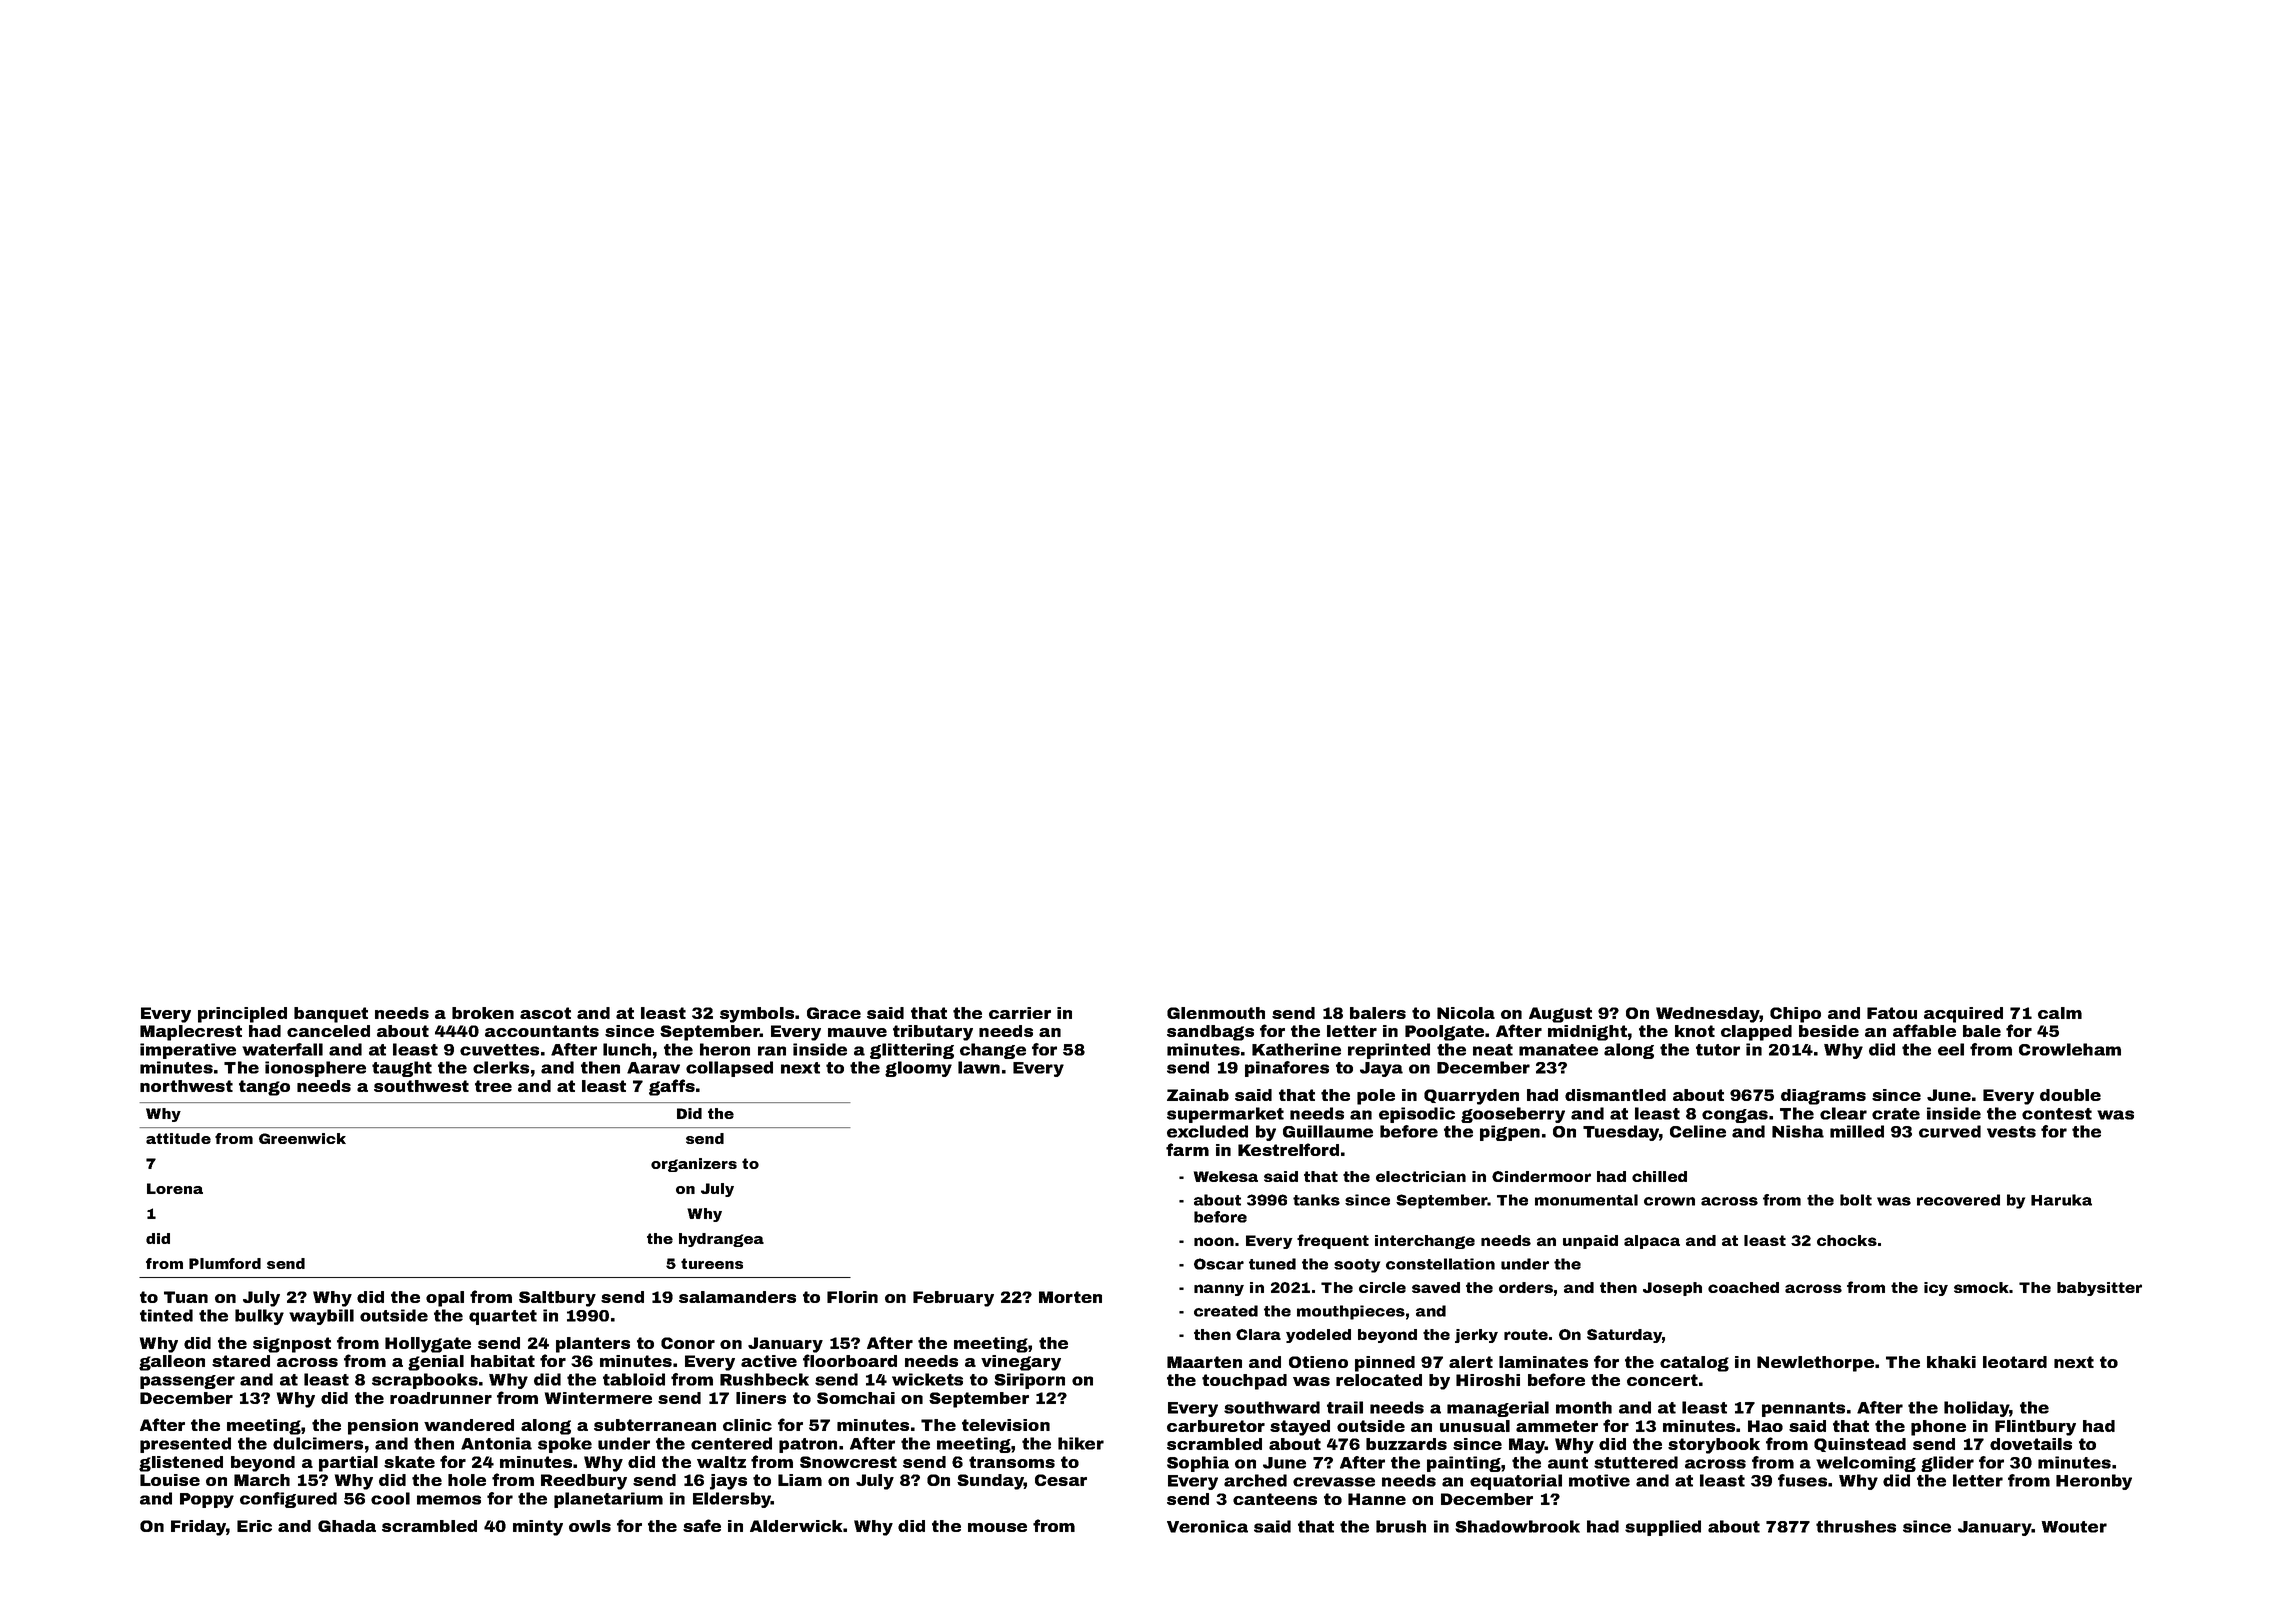  Describe the element at coordinates (1214, 1241) in the document. I see `noon` at that location.
